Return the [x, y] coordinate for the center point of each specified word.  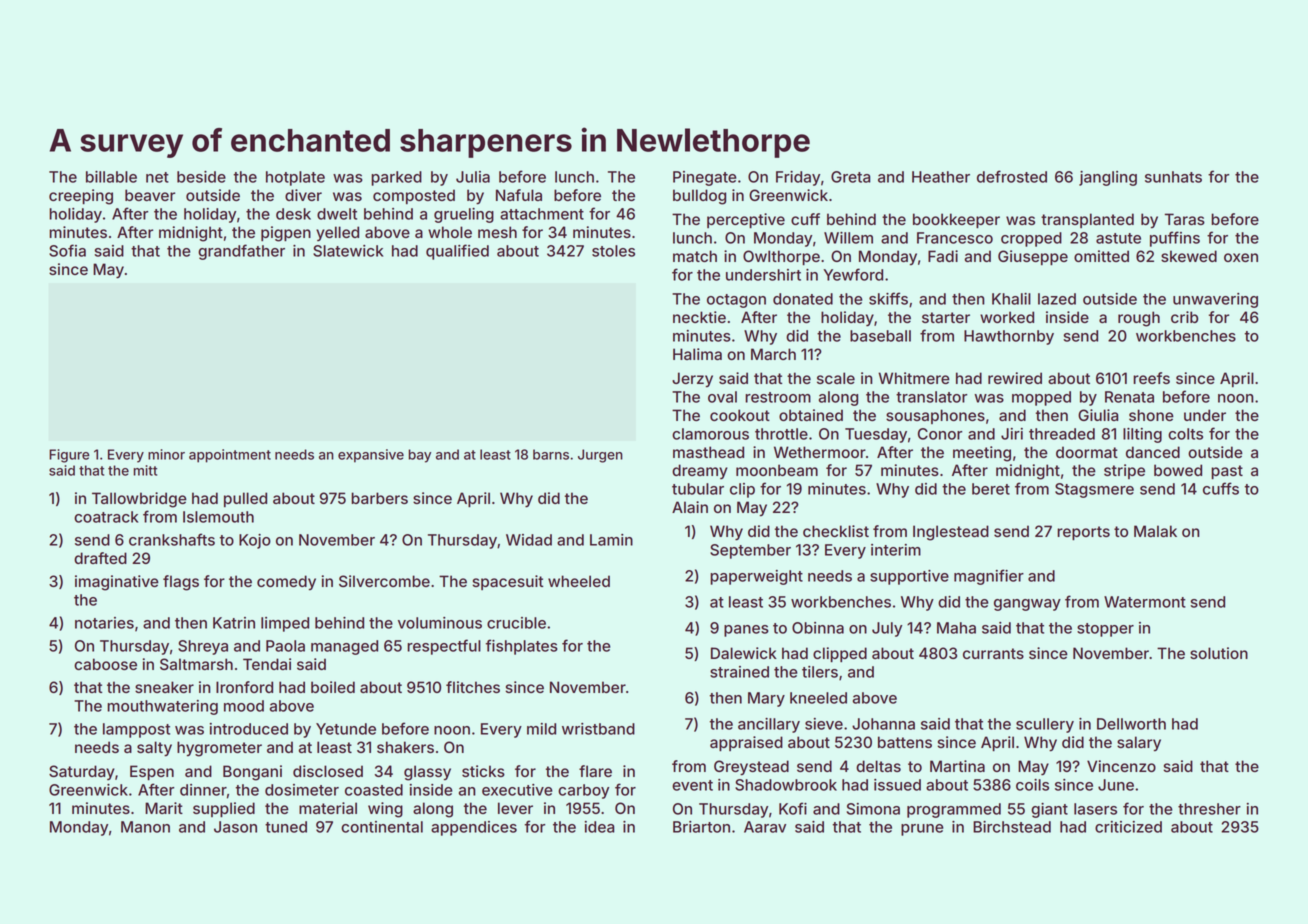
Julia [473, 177]
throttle [781, 434]
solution [1219, 653]
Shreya [203, 647]
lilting [1142, 435]
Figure [69, 456]
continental [382, 827]
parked [396, 178]
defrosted [1012, 176]
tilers [820, 672]
